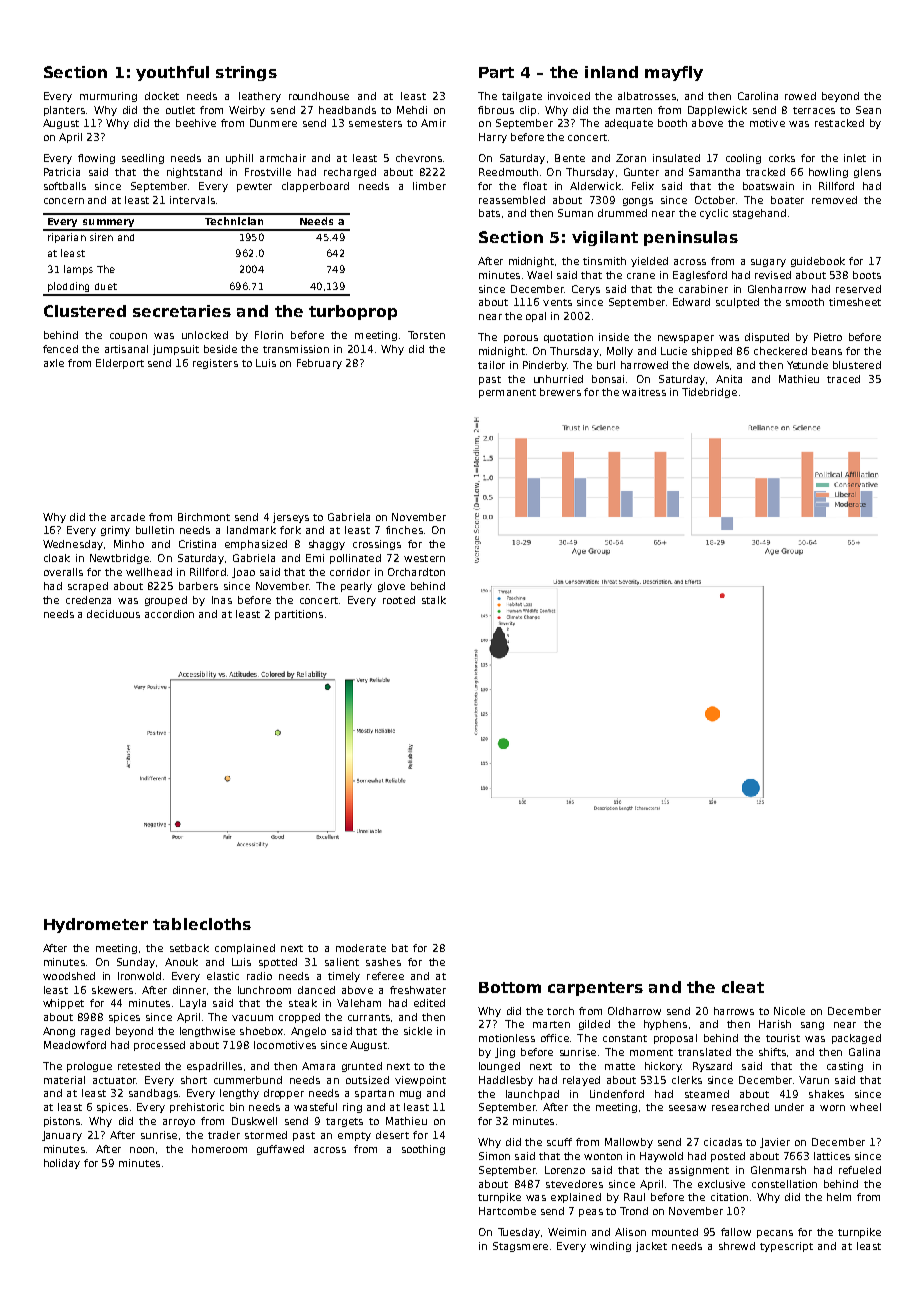 The image size is (924, 1308). I want to click on recharged, so click(350, 173).
